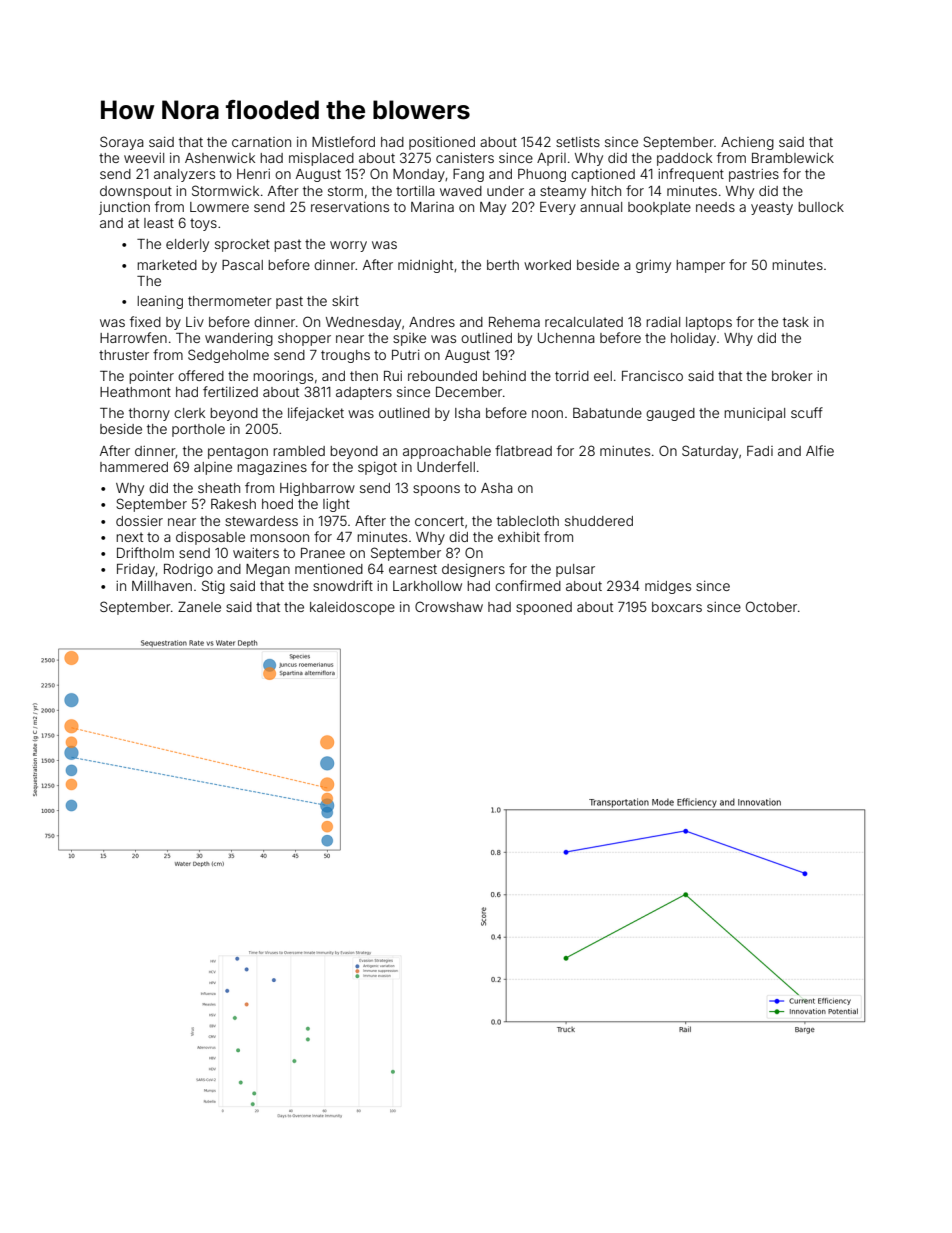 The width and height of the screenshot is (952, 1233). Describe the element at coordinates (544, 608) in the screenshot. I see `spooned` at that location.
